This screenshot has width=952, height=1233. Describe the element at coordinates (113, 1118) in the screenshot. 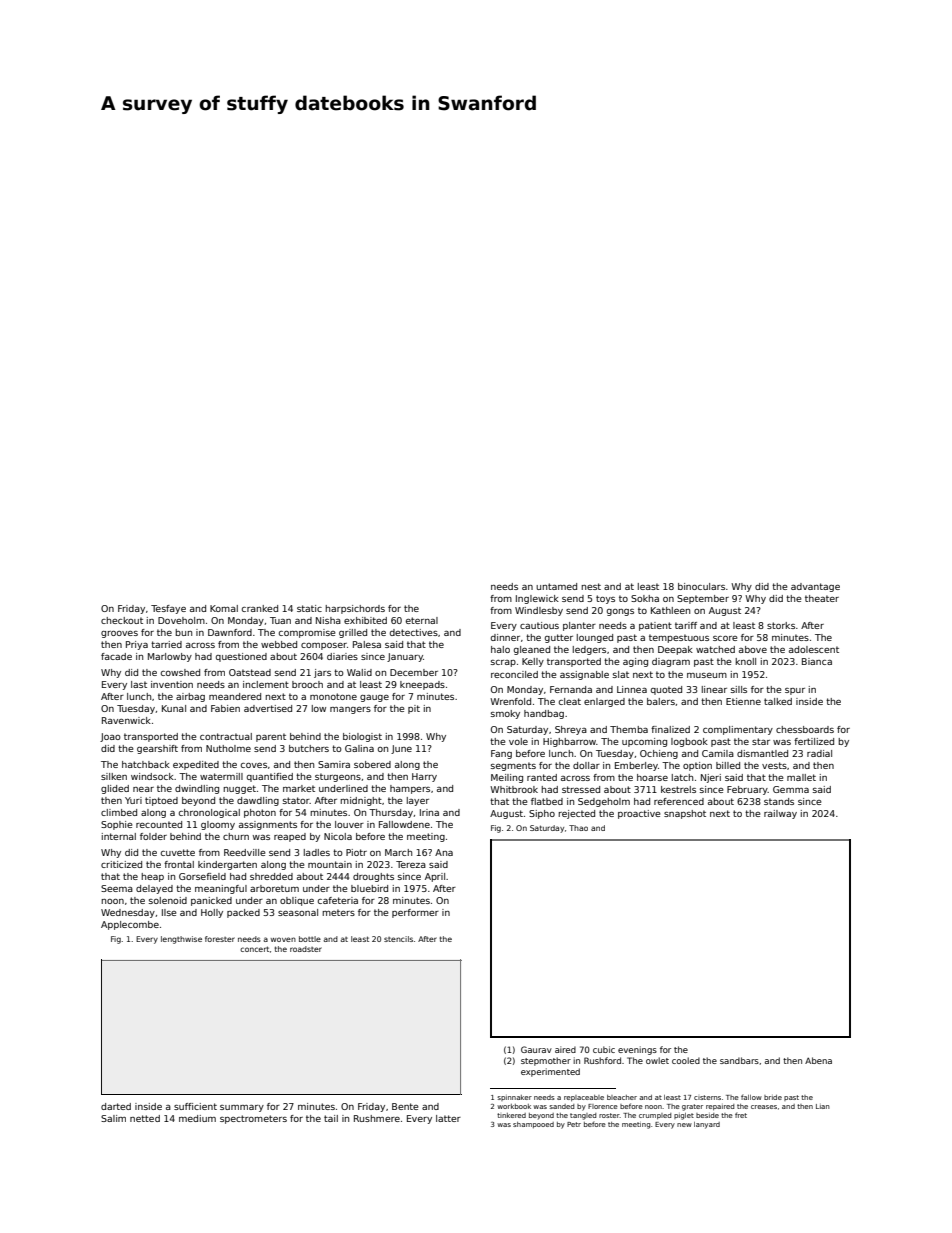

I see `Salim` at that location.
